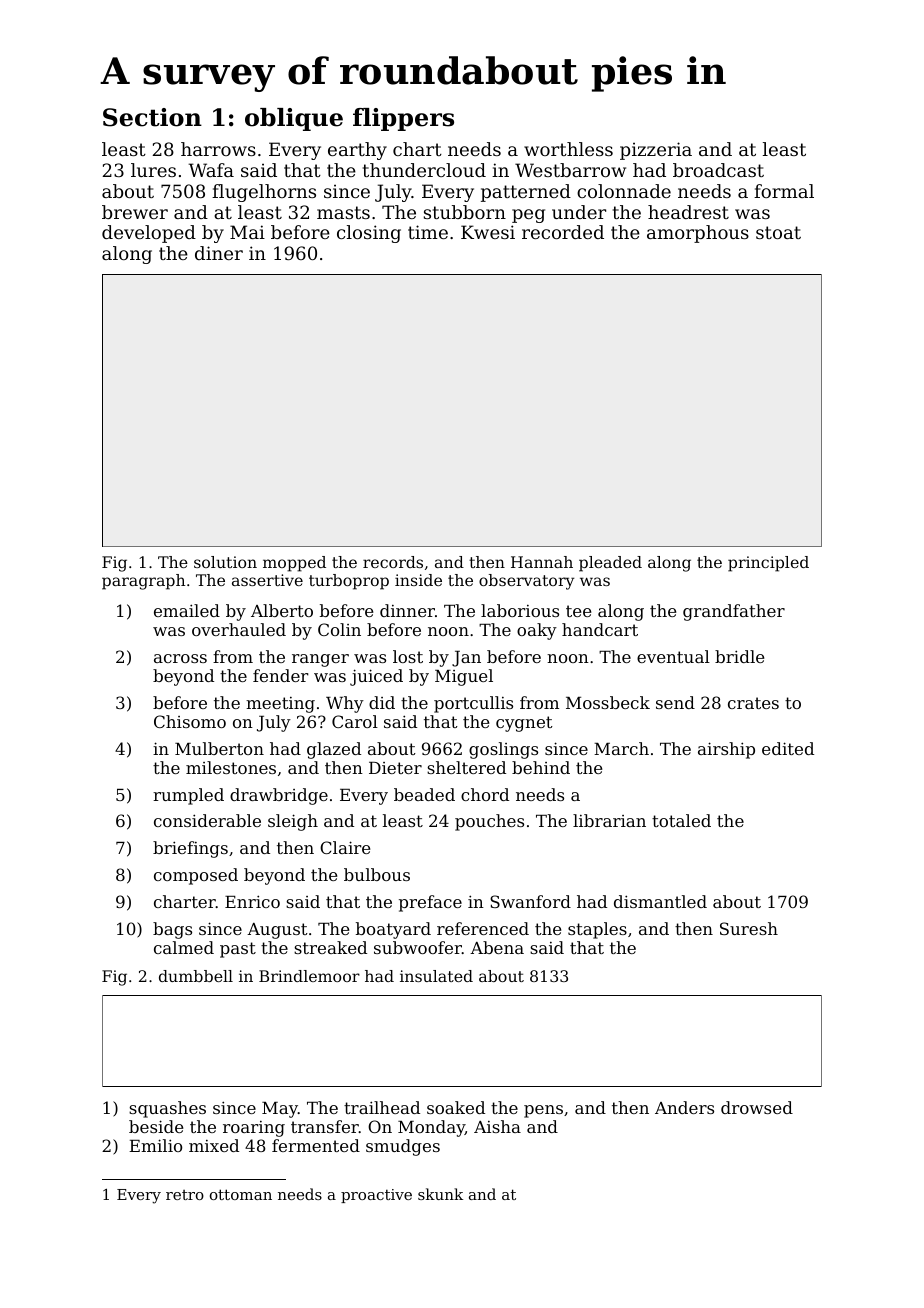 The height and width of the screenshot is (1308, 924). I want to click on colonnade, so click(624, 191).
